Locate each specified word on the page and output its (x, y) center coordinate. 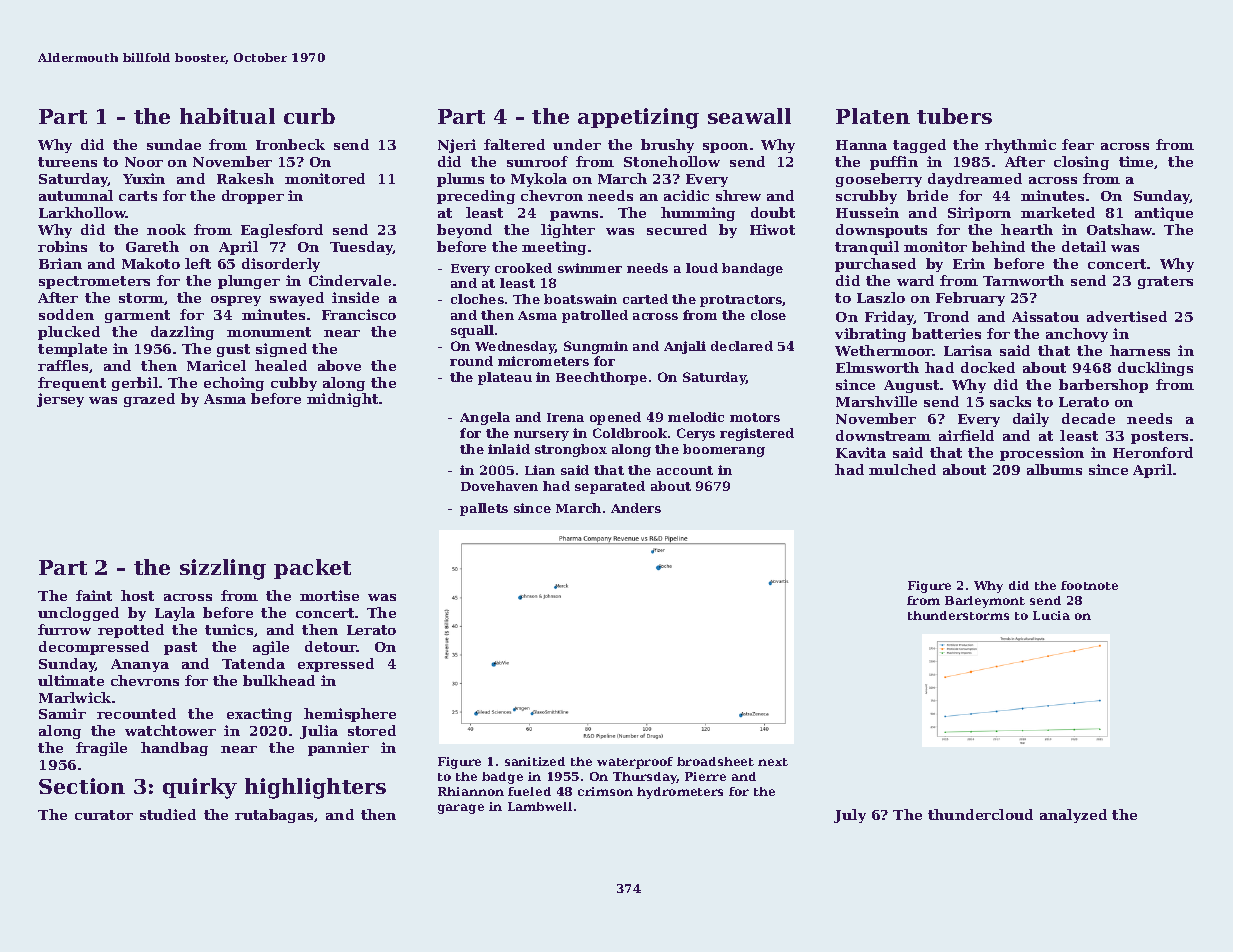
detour (331, 646)
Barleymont (985, 602)
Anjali (685, 347)
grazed (149, 400)
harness (1140, 350)
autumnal (76, 195)
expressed (336, 665)
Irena (565, 417)
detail (1084, 246)
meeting (554, 248)
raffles (63, 365)
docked (988, 367)
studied (168, 814)
